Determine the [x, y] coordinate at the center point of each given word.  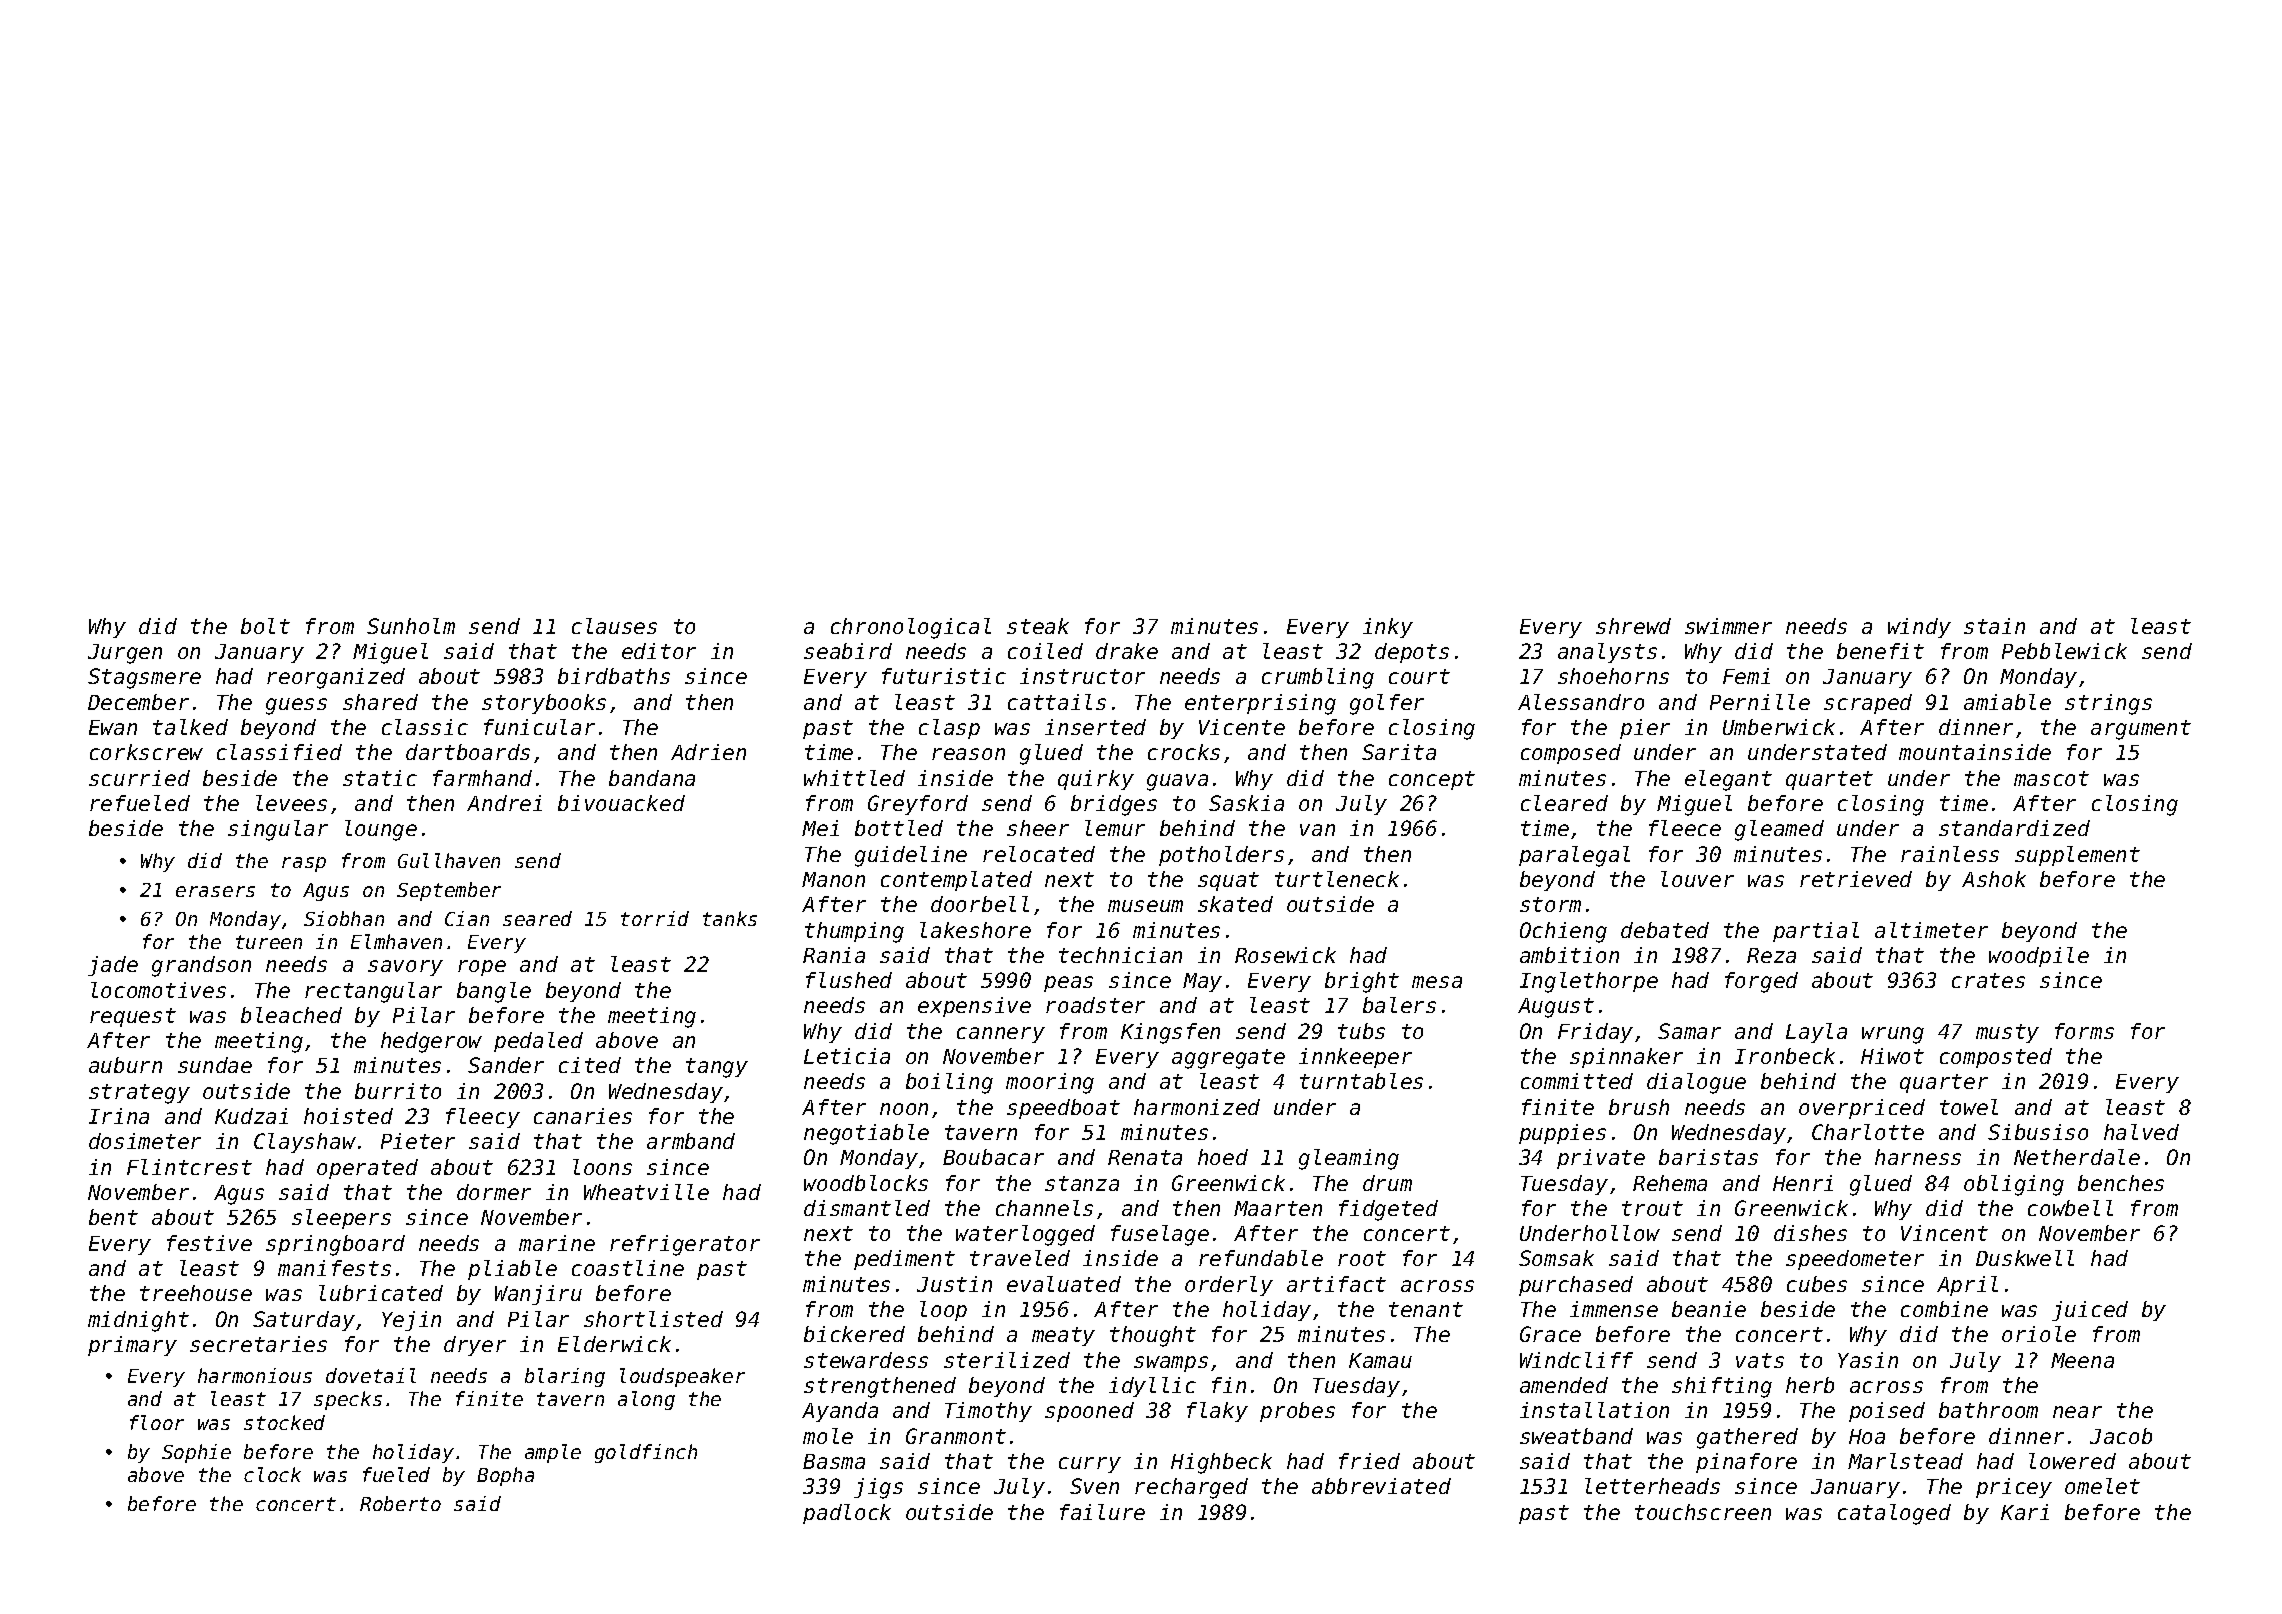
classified [279, 752]
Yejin [411, 1321]
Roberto [400, 1503]
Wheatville [646, 1192]
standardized [2014, 828]
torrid [655, 918]
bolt [265, 626]
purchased [1576, 1286]
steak [1038, 626]
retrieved [1856, 879]
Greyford [918, 805]
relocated [1039, 854]
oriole [2039, 1334]
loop [943, 1311]
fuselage [1160, 1235]
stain [1994, 626]
